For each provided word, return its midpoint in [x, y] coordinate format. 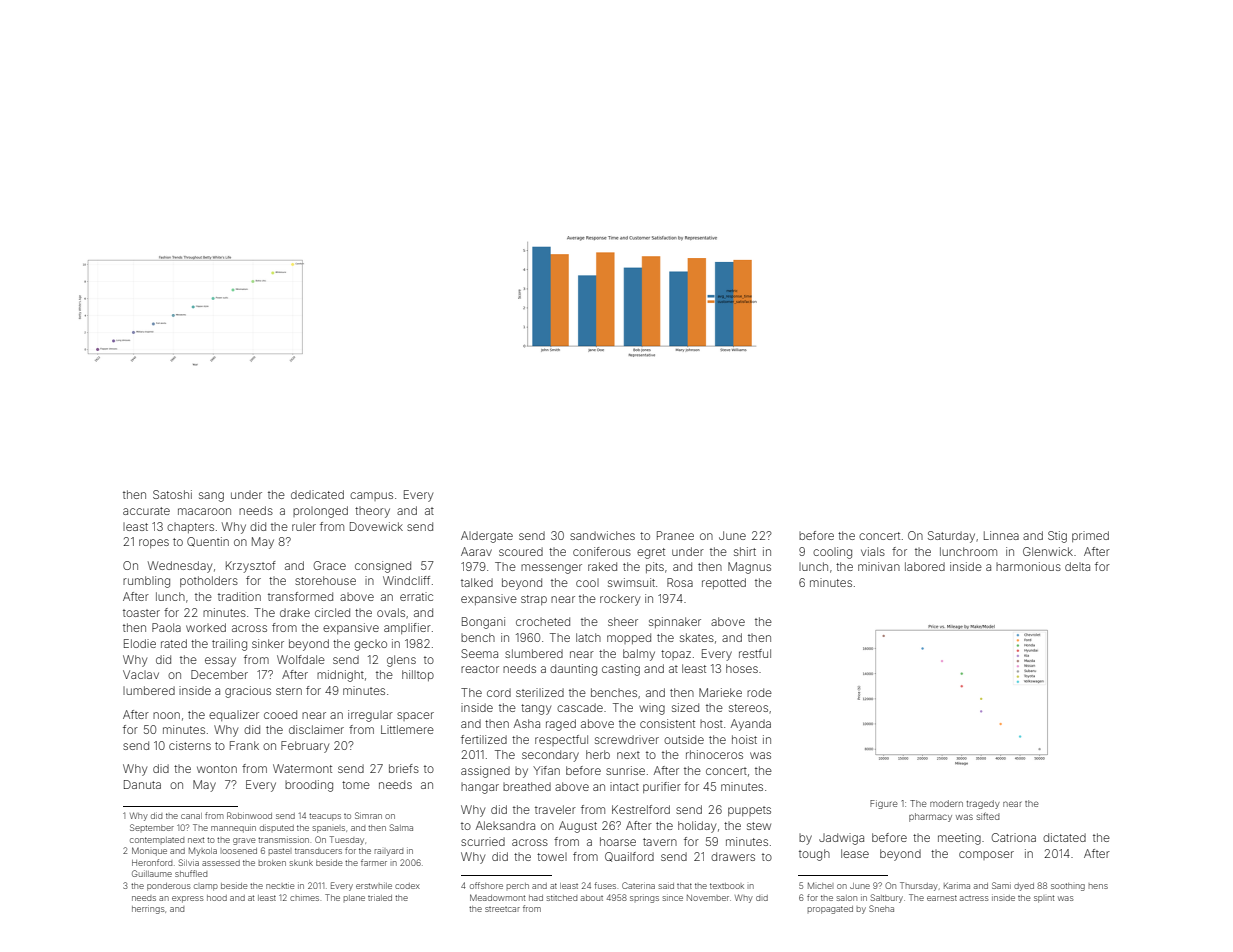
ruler [304, 527]
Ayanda [751, 725]
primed [1090, 536]
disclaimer [316, 729]
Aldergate [487, 537]
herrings [148, 910]
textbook [727, 886]
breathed [527, 786]
